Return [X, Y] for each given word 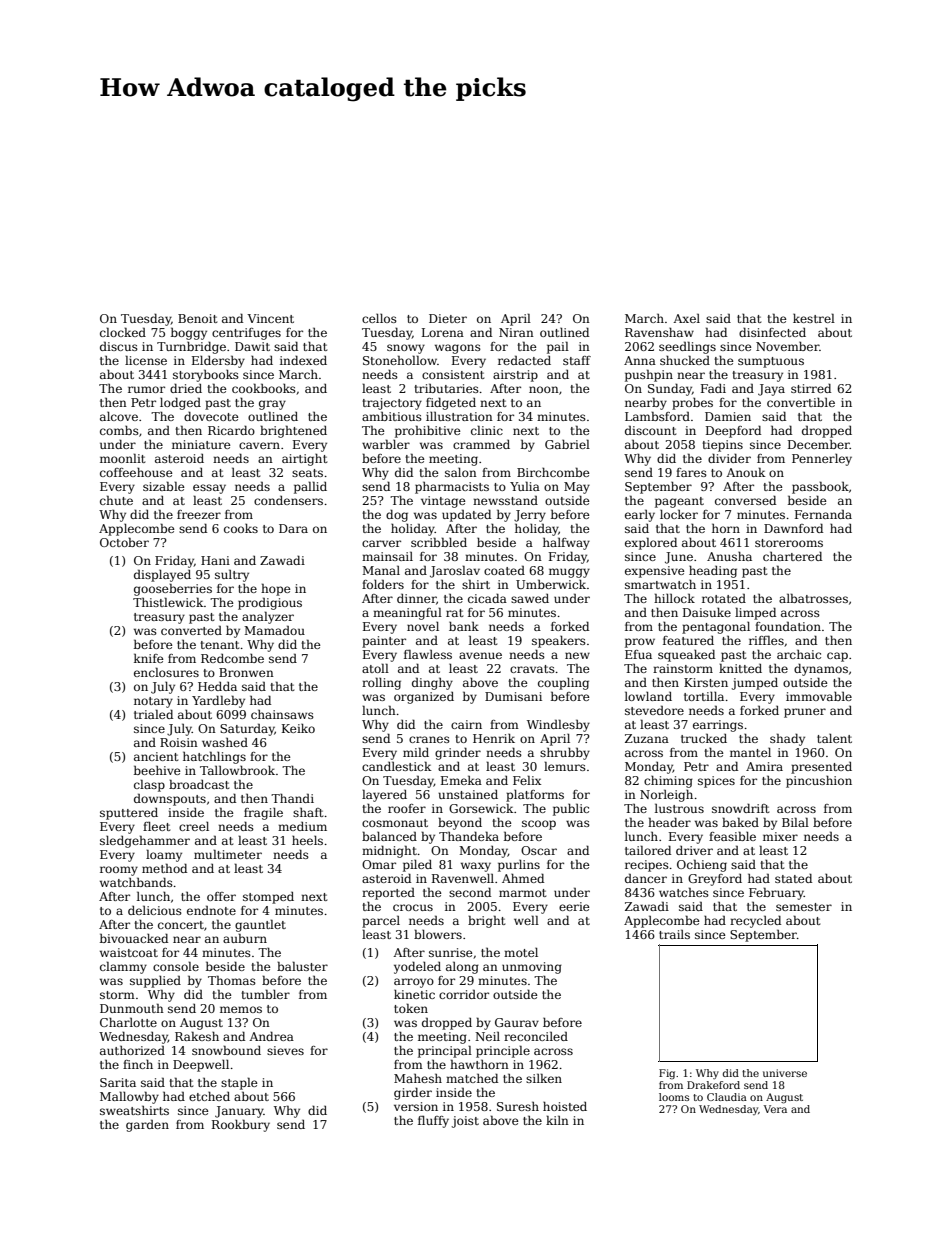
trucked [704, 738]
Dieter [448, 318]
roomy [119, 871]
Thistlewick [168, 602]
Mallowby [129, 1097]
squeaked [686, 655]
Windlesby [558, 725]
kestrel [814, 318]
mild [416, 752]
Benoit [197, 318]
